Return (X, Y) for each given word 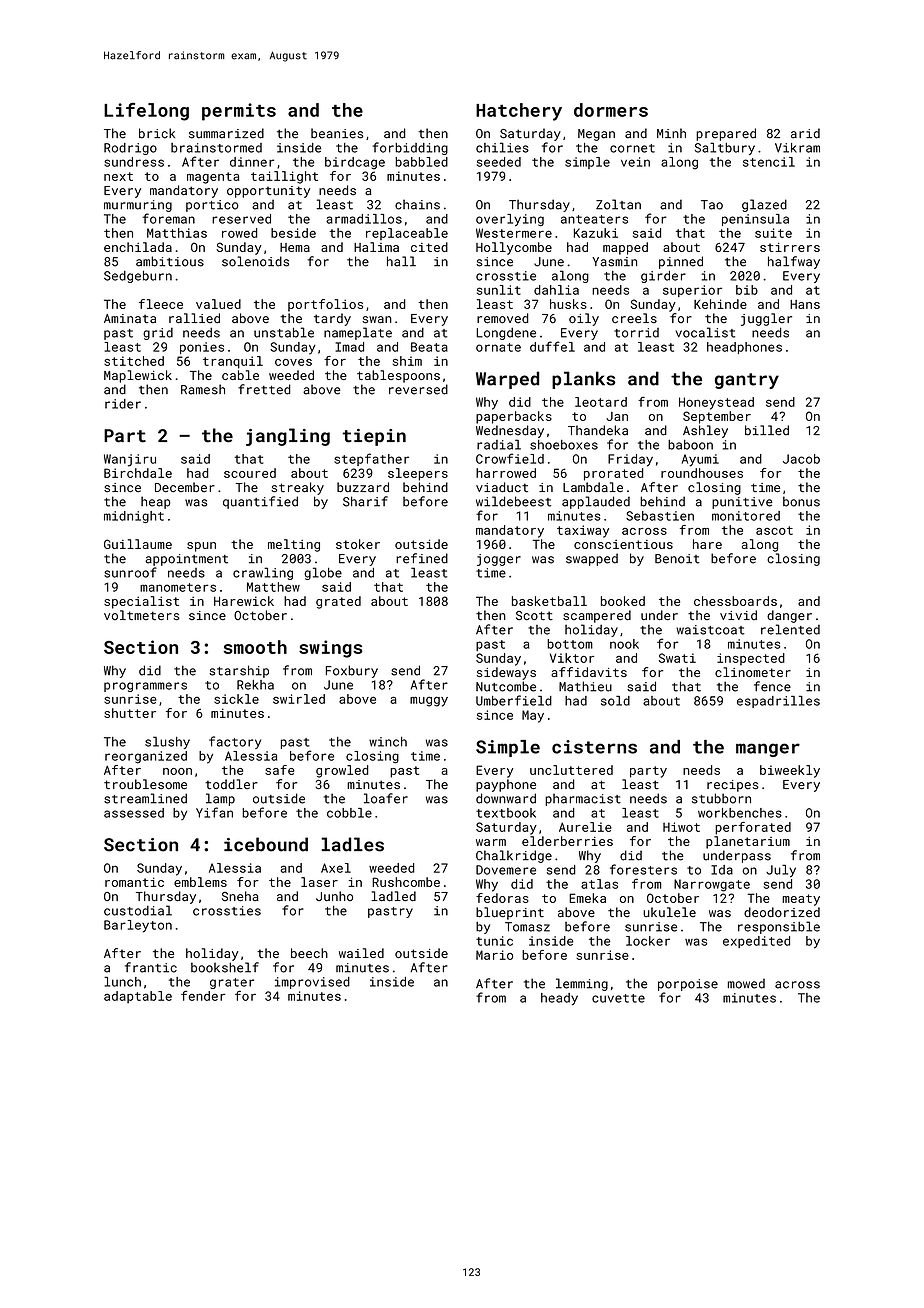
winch (388, 742)
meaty (801, 900)
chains (417, 204)
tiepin (374, 437)
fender (203, 996)
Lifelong (146, 112)
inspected (751, 659)
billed (767, 430)
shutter (130, 713)
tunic (494, 941)
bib (747, 290)
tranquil (233, 362)
